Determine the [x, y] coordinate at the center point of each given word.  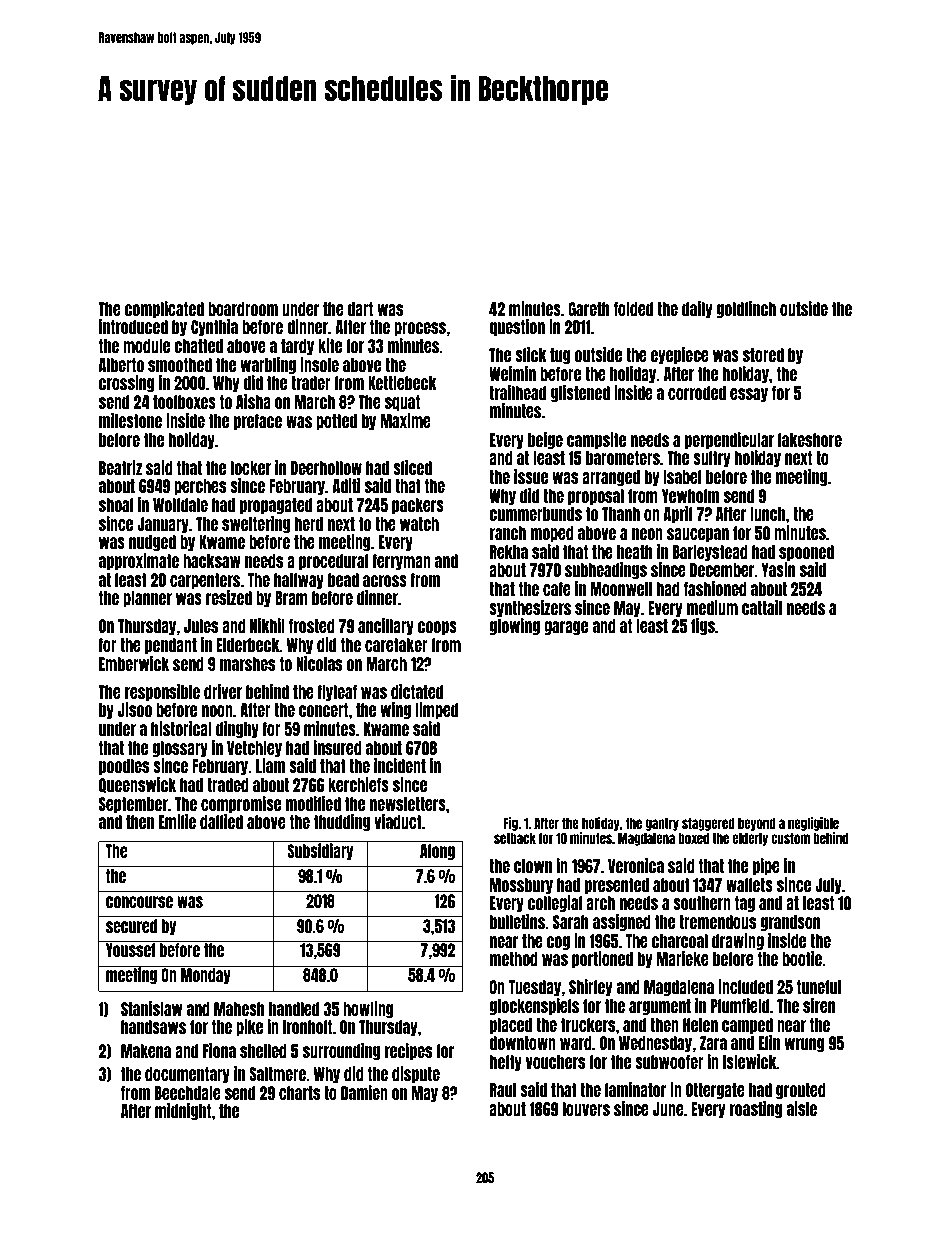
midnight [183, 1111]
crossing [127, 383]
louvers [586, 1109]
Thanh [621, 514]
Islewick [750, 1061]
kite [330, 345]
